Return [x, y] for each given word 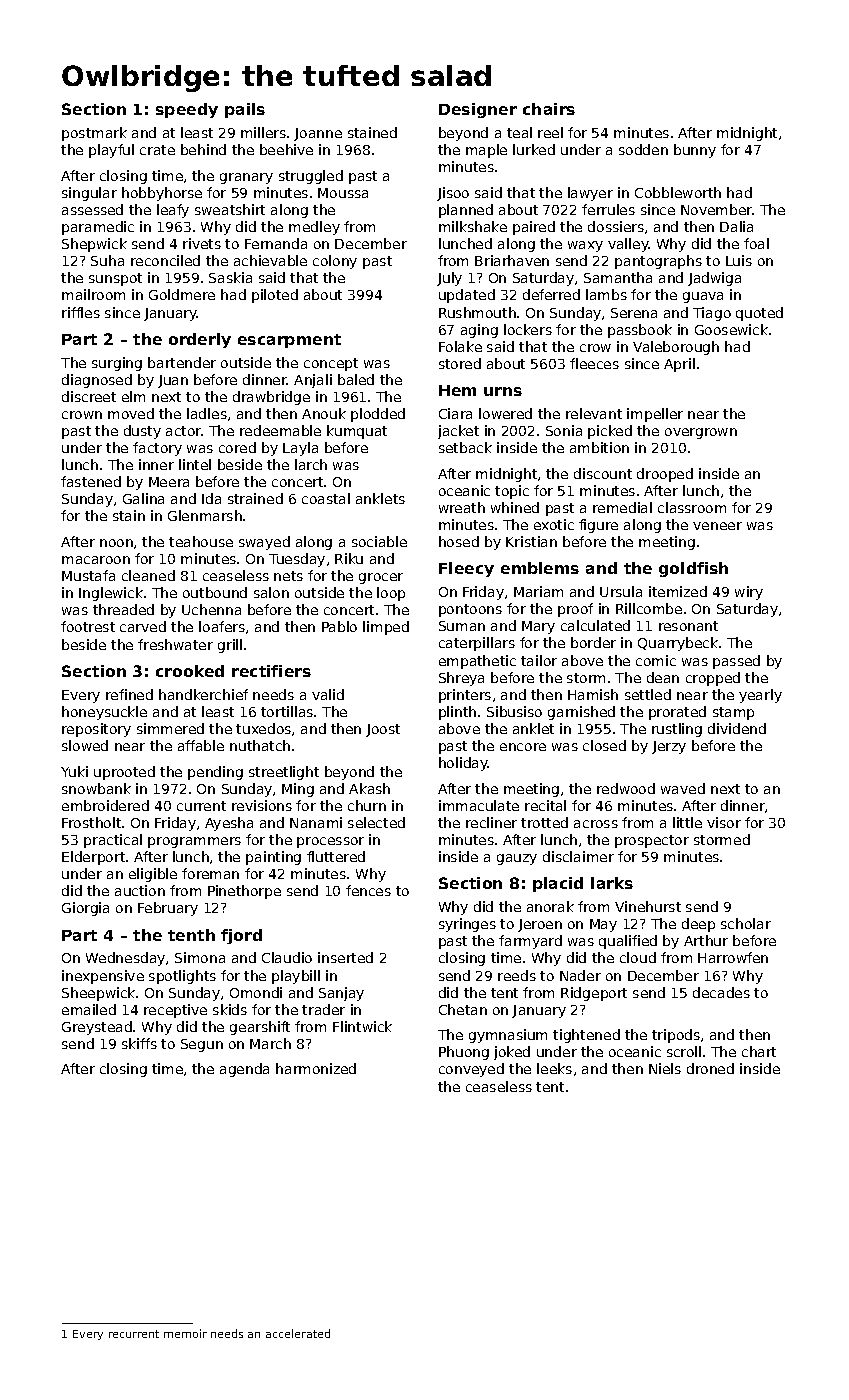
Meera [169, 482]
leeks [554, 1068]
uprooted [124, 773]
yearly [760, 696]
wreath [462, 507]
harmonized [316, 1068]
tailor [539, 660]
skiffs [139, 1043]
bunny [695, 151]
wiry [749, 593]
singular [89, 194]
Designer [478, 110]
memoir [185, 1333]
